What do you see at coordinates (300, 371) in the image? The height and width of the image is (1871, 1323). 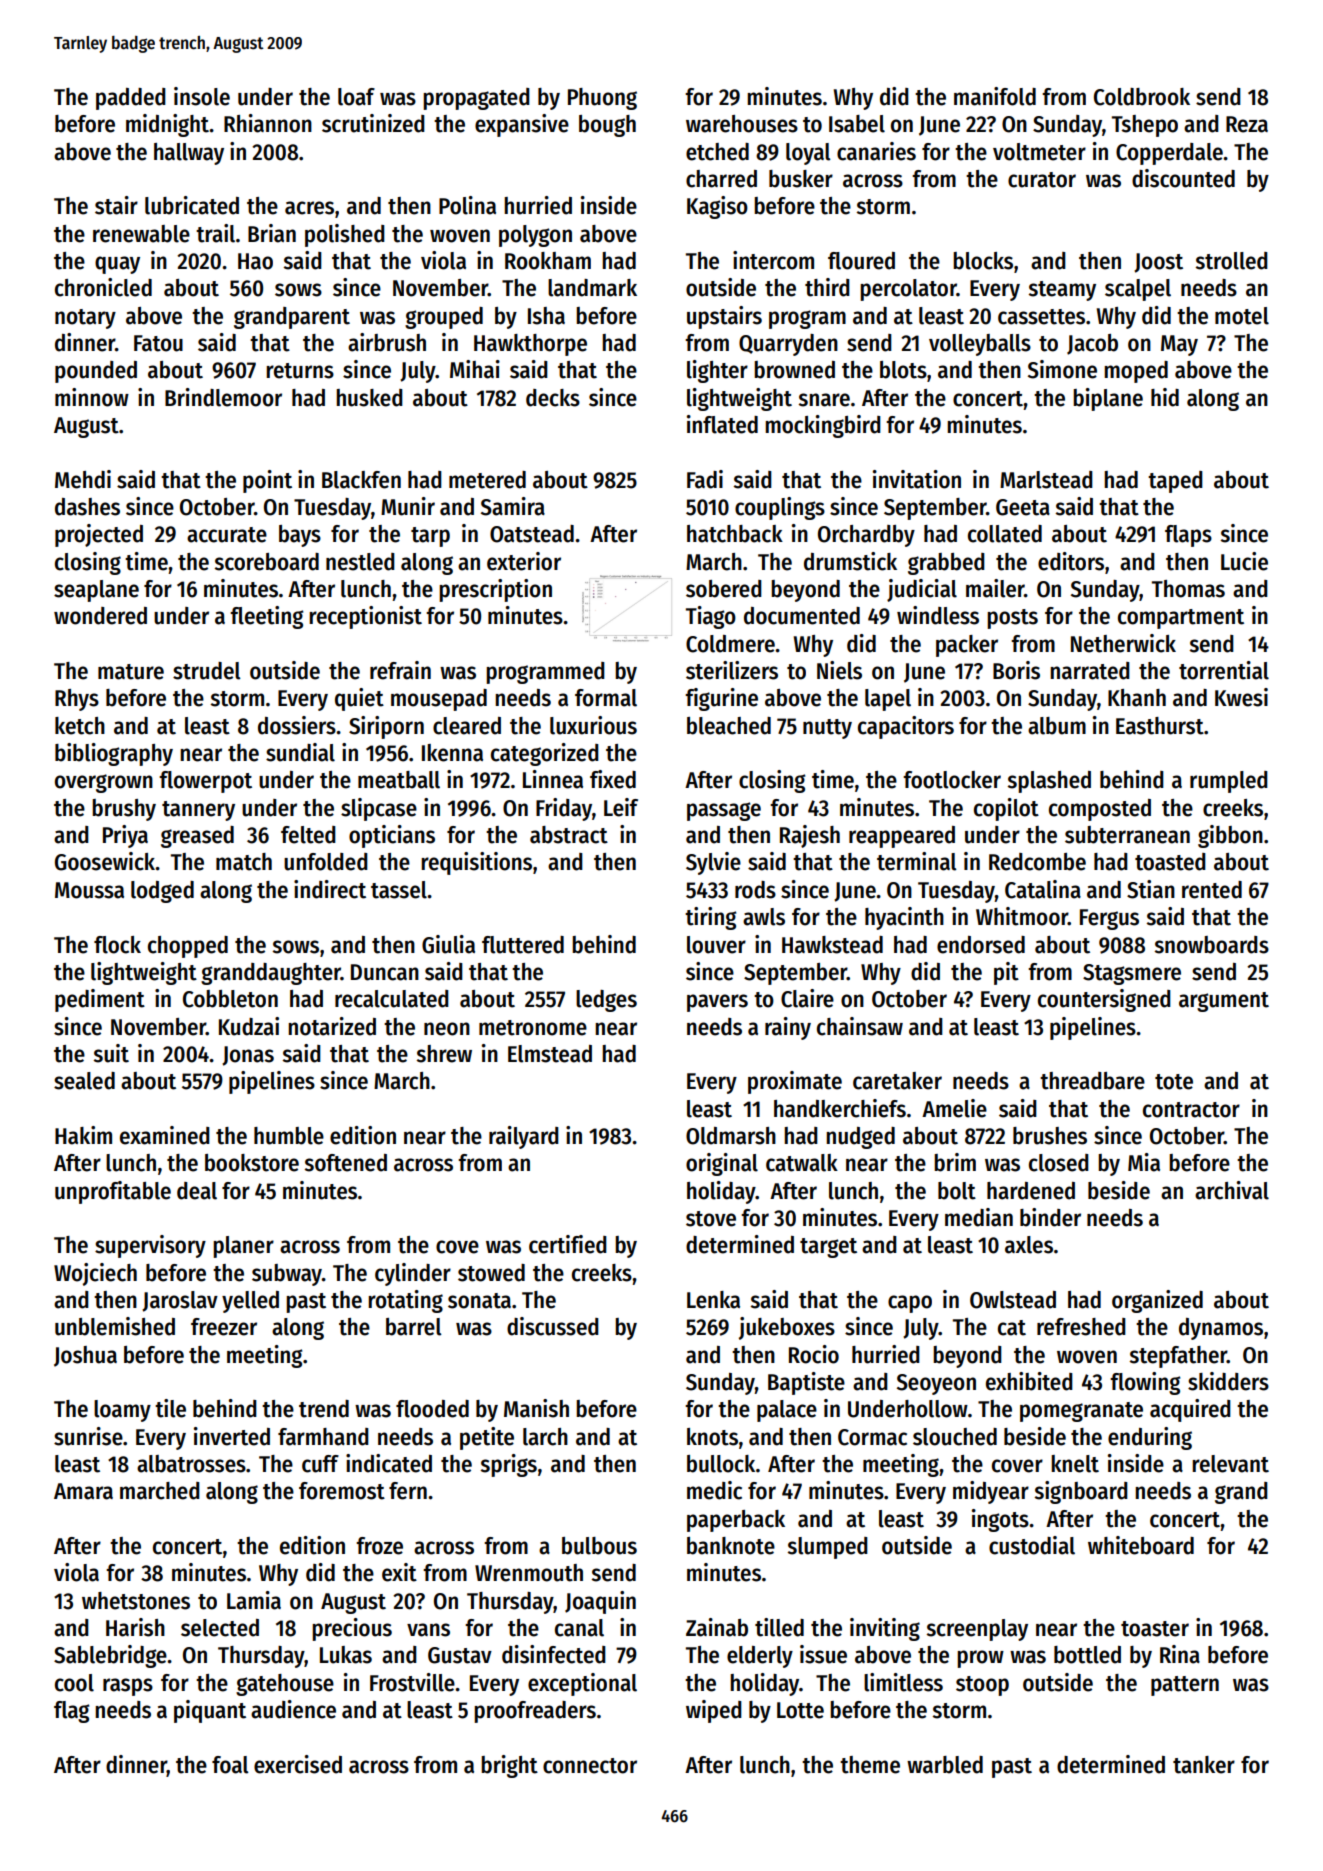 I see `returns` at bounding box center [300, 371].
